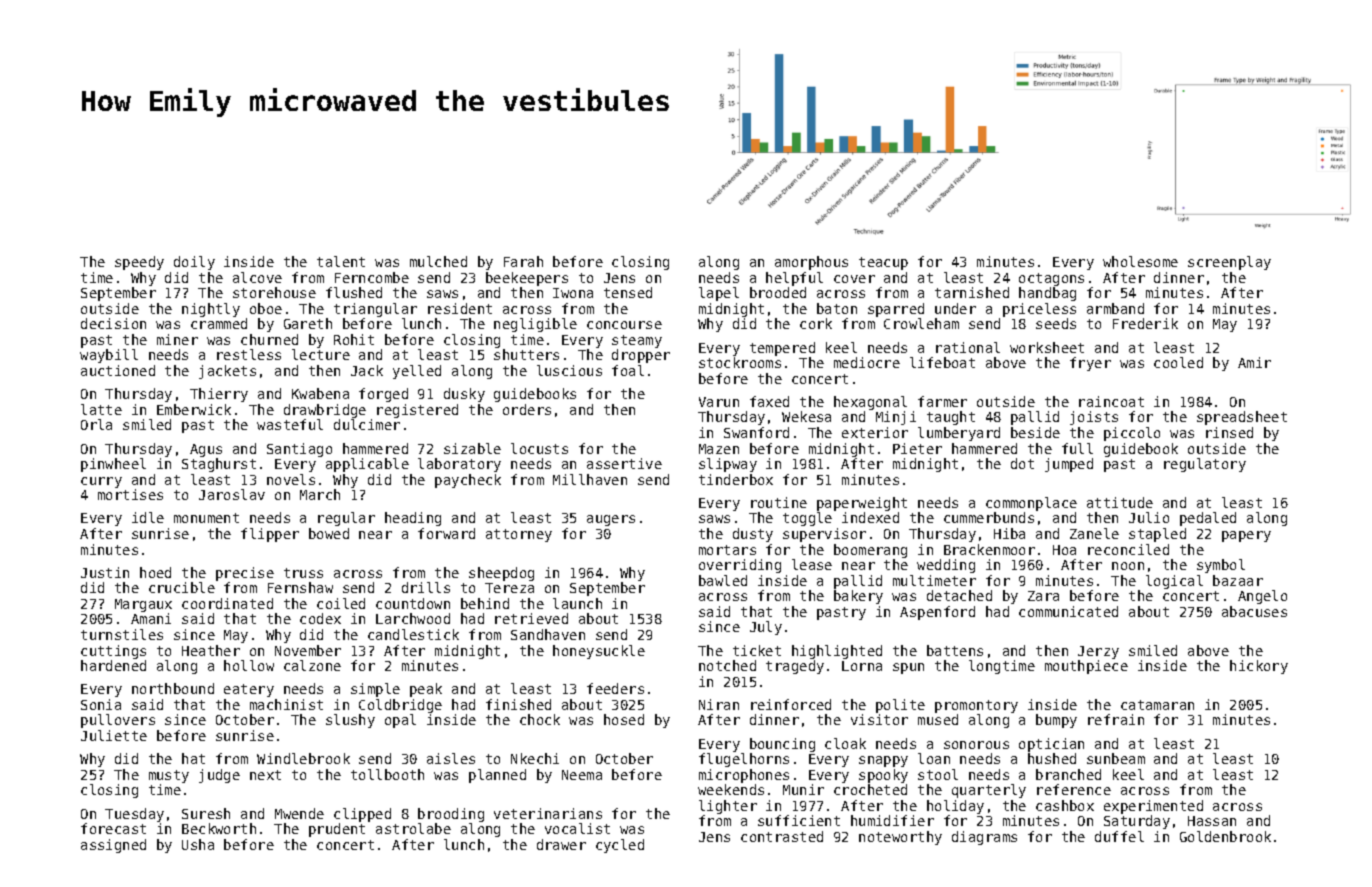 This image has width=1372, height=887. What do you see at coordinates (1047, 347) in the image?
I see `worksheet` at bounding box center [1047, 347].
